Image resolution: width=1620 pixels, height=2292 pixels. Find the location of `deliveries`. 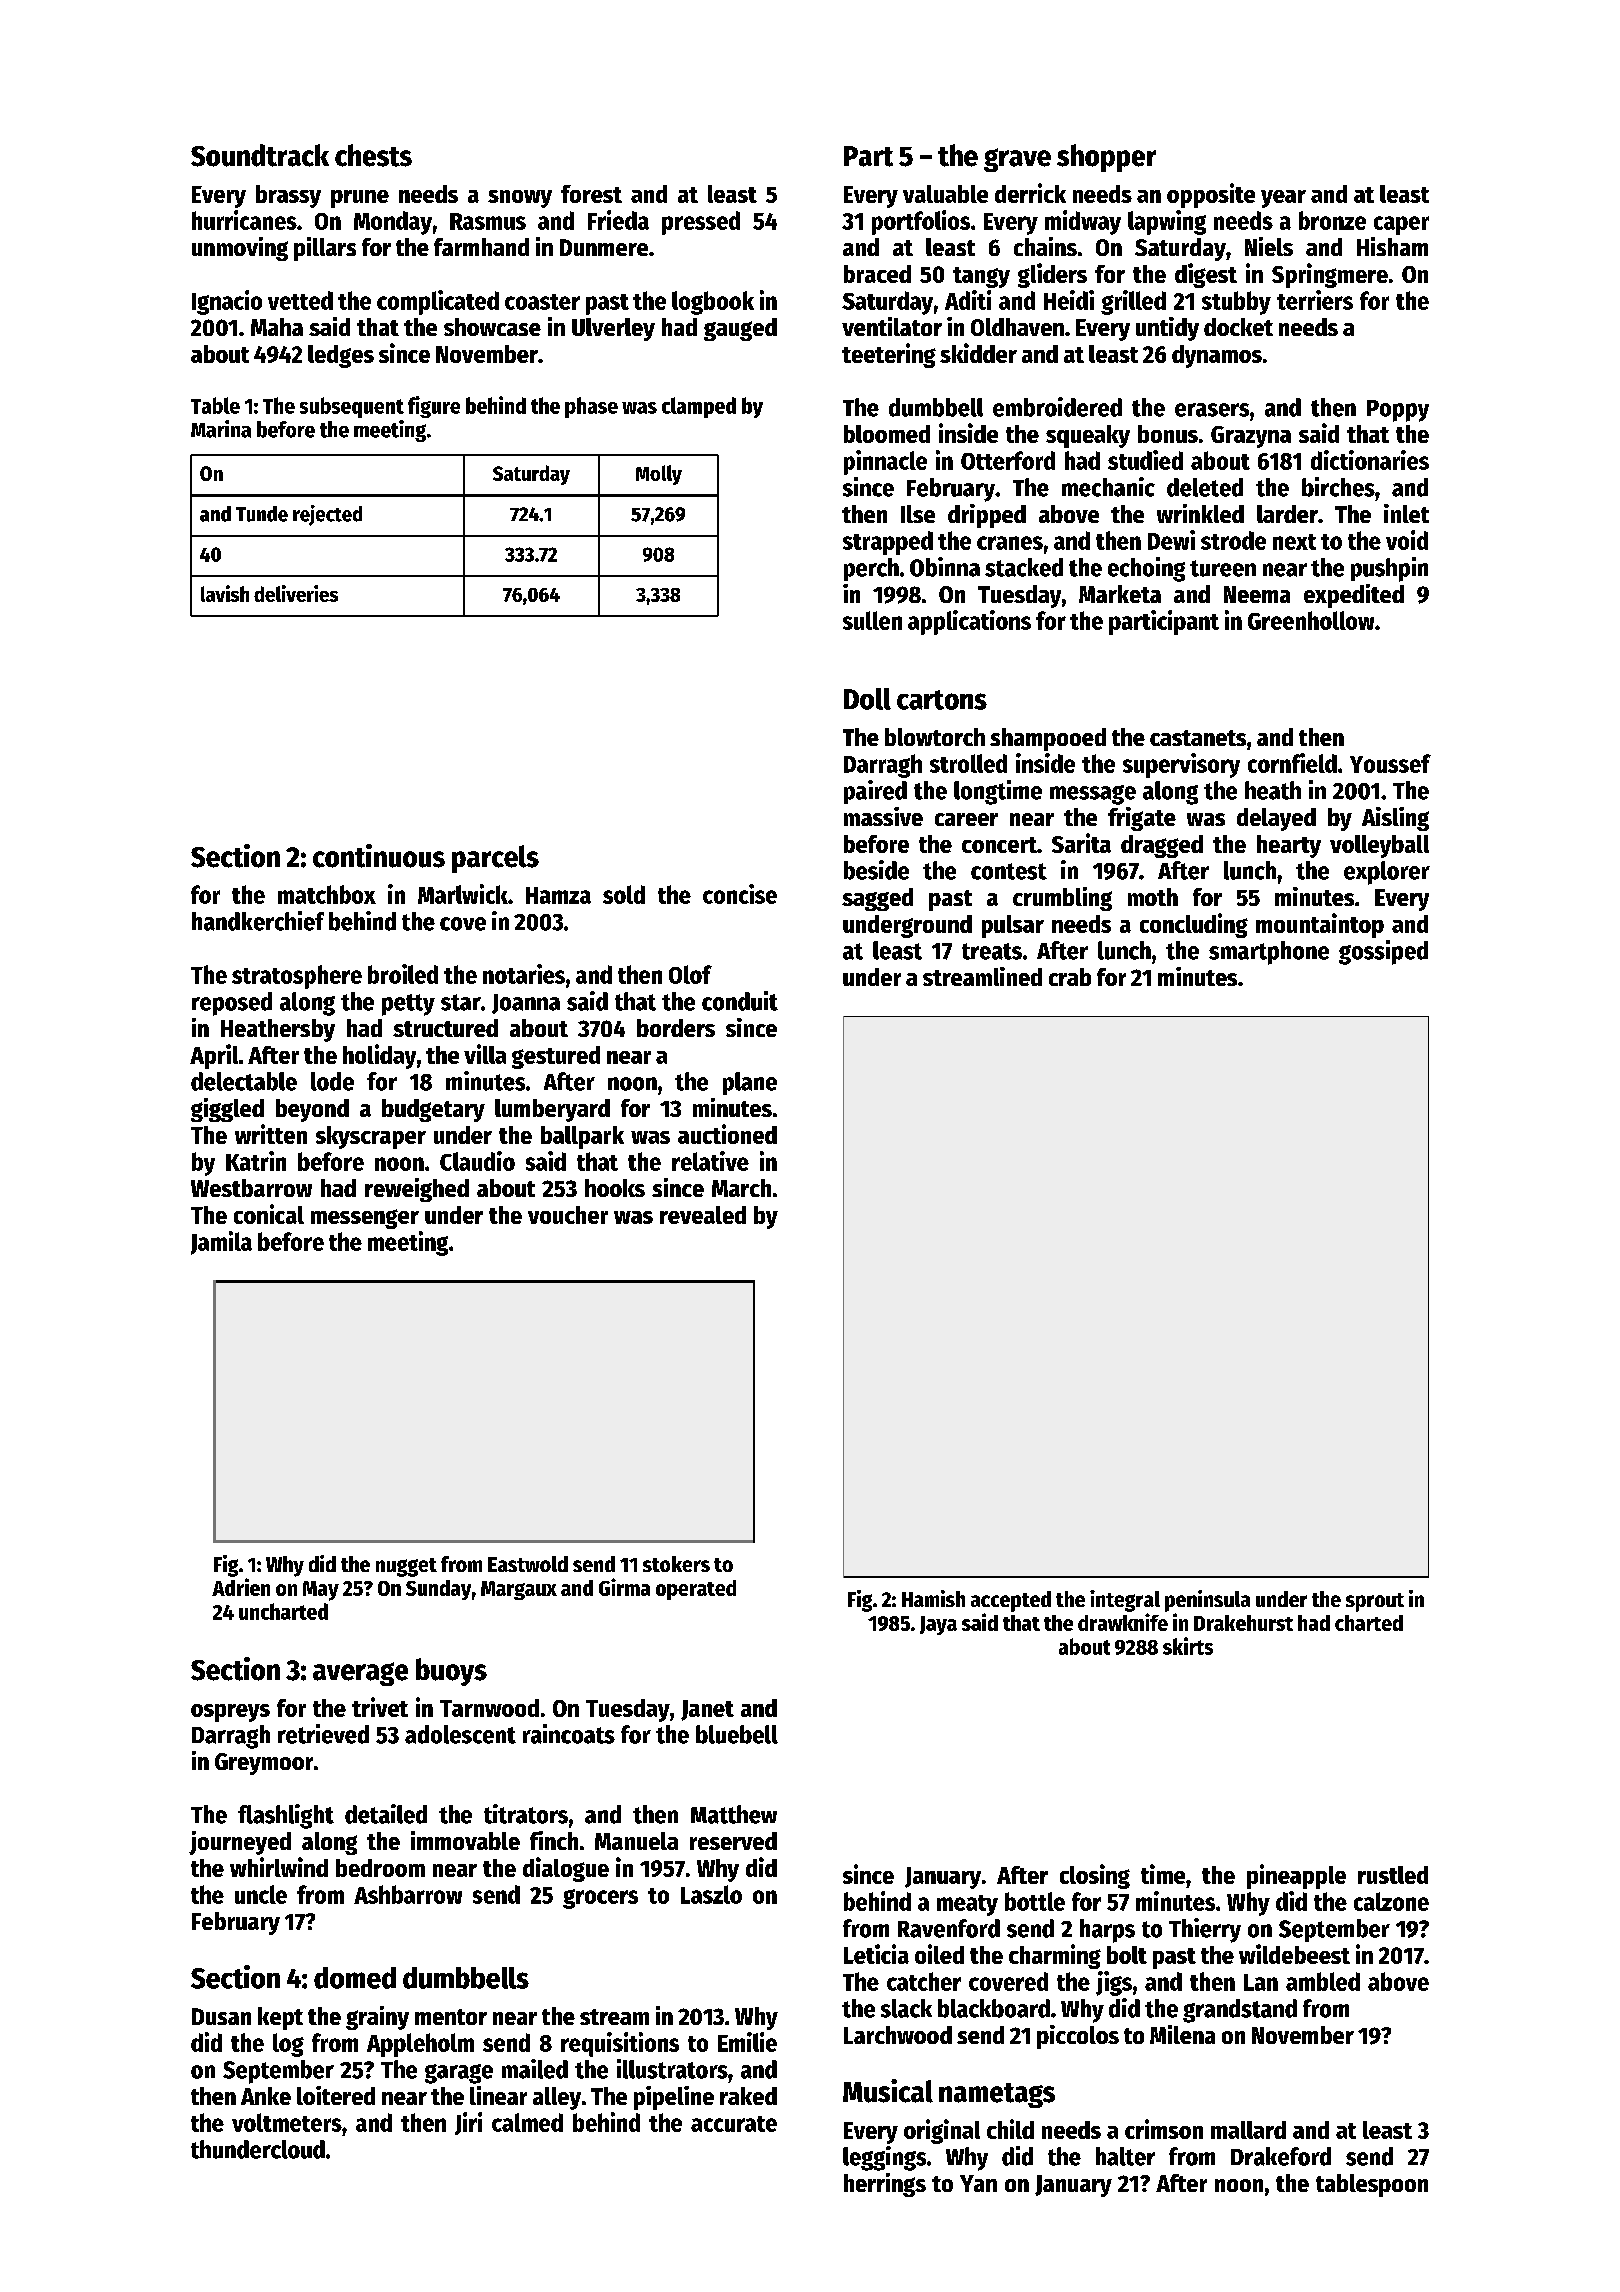

deliveries is located at coordinates (296, 593).
